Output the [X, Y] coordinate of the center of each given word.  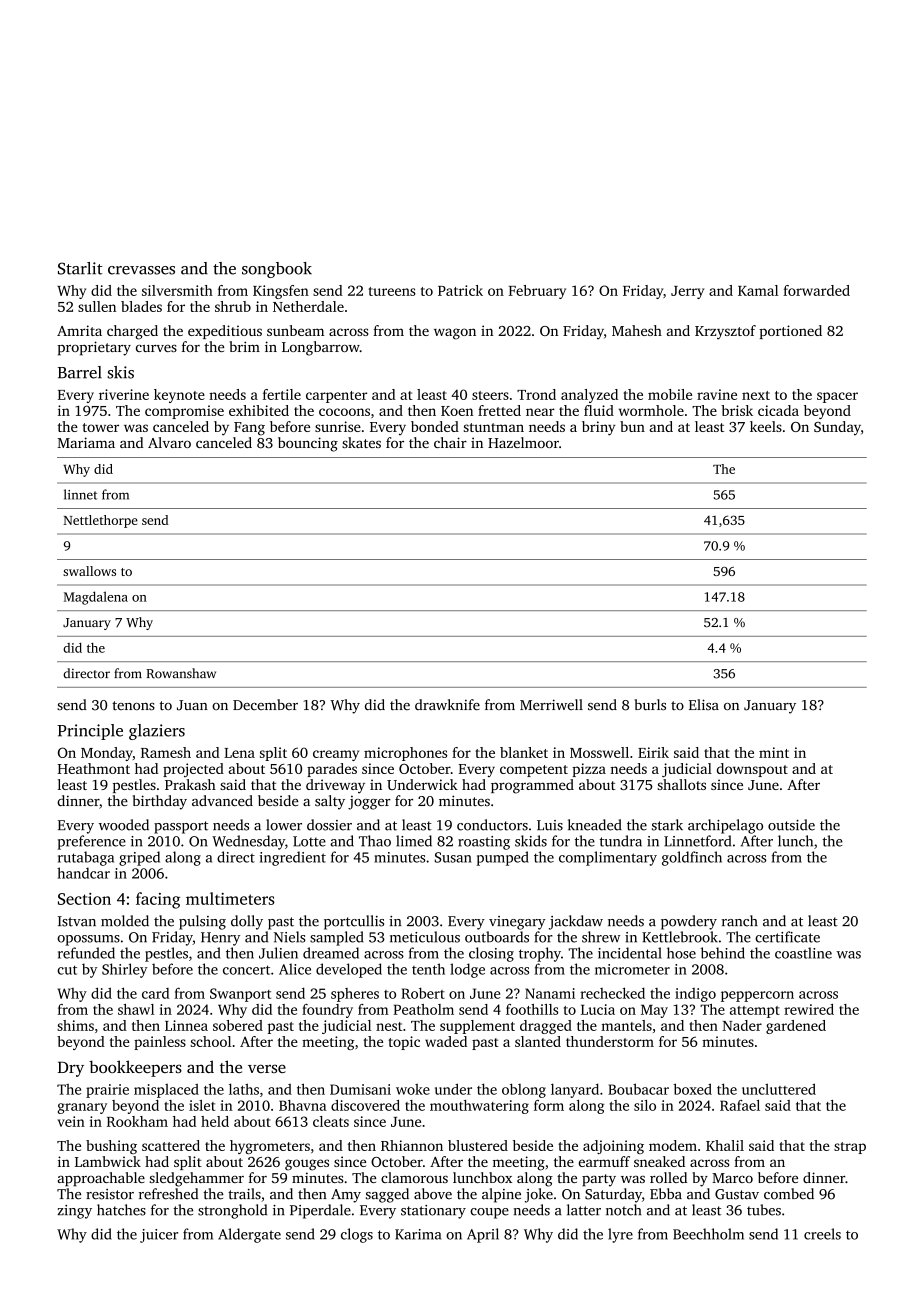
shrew [601, 937]
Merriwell [551, 705]
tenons [133, 706]
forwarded [816, 290]
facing [158, 900]
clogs [357, 1235]
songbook [277, 270]
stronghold [232, 1211]
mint [774, 752]
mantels [626, 1025]
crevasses [141, 270]
